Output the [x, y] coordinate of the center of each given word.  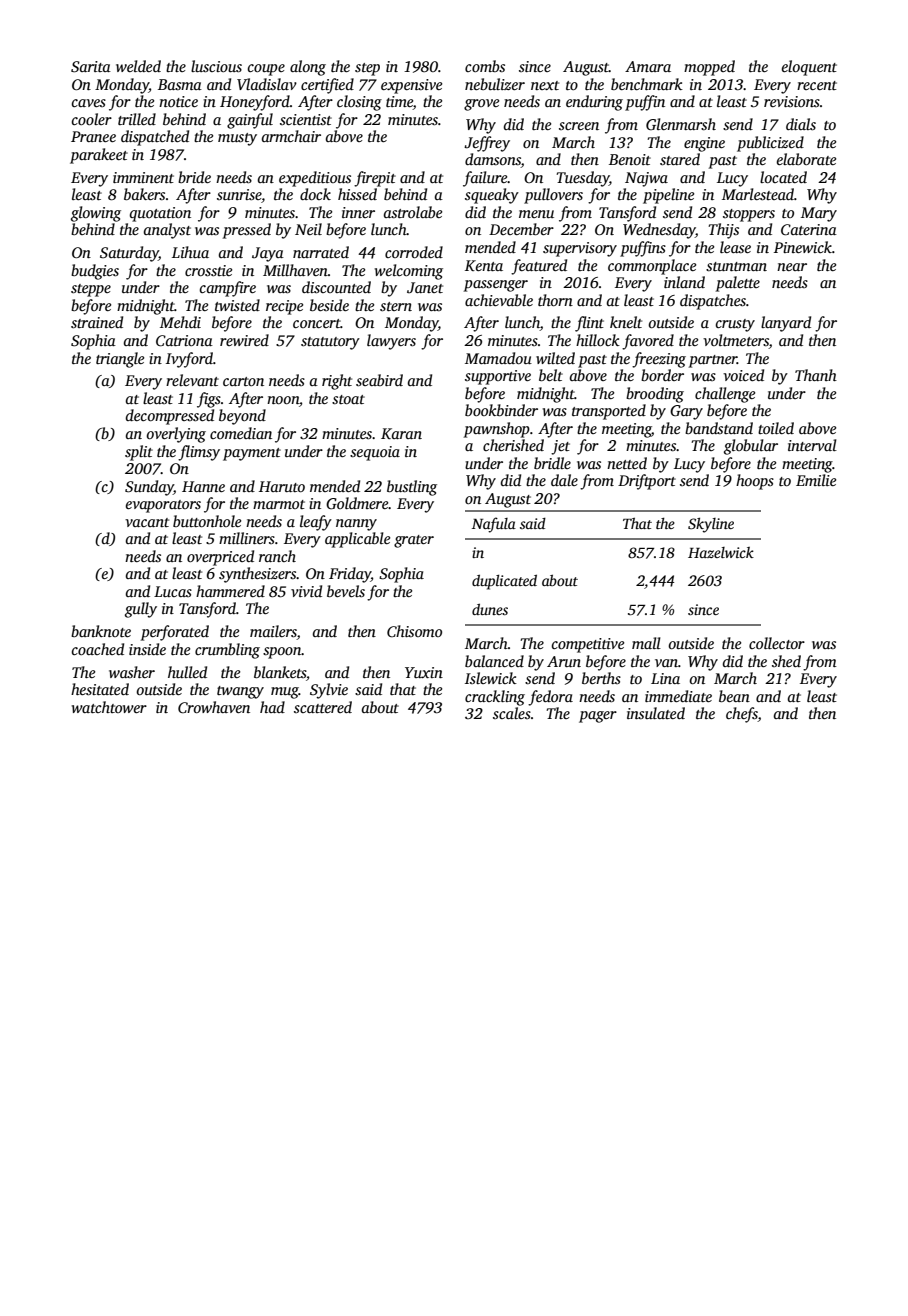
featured [539, 267]
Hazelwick [721, 552]
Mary [819, 214]
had [272, 707]
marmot [279, 504]
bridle [552, 463]
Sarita [91, 67]
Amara [648, 66]
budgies [95, 272]
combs [485, 66]
